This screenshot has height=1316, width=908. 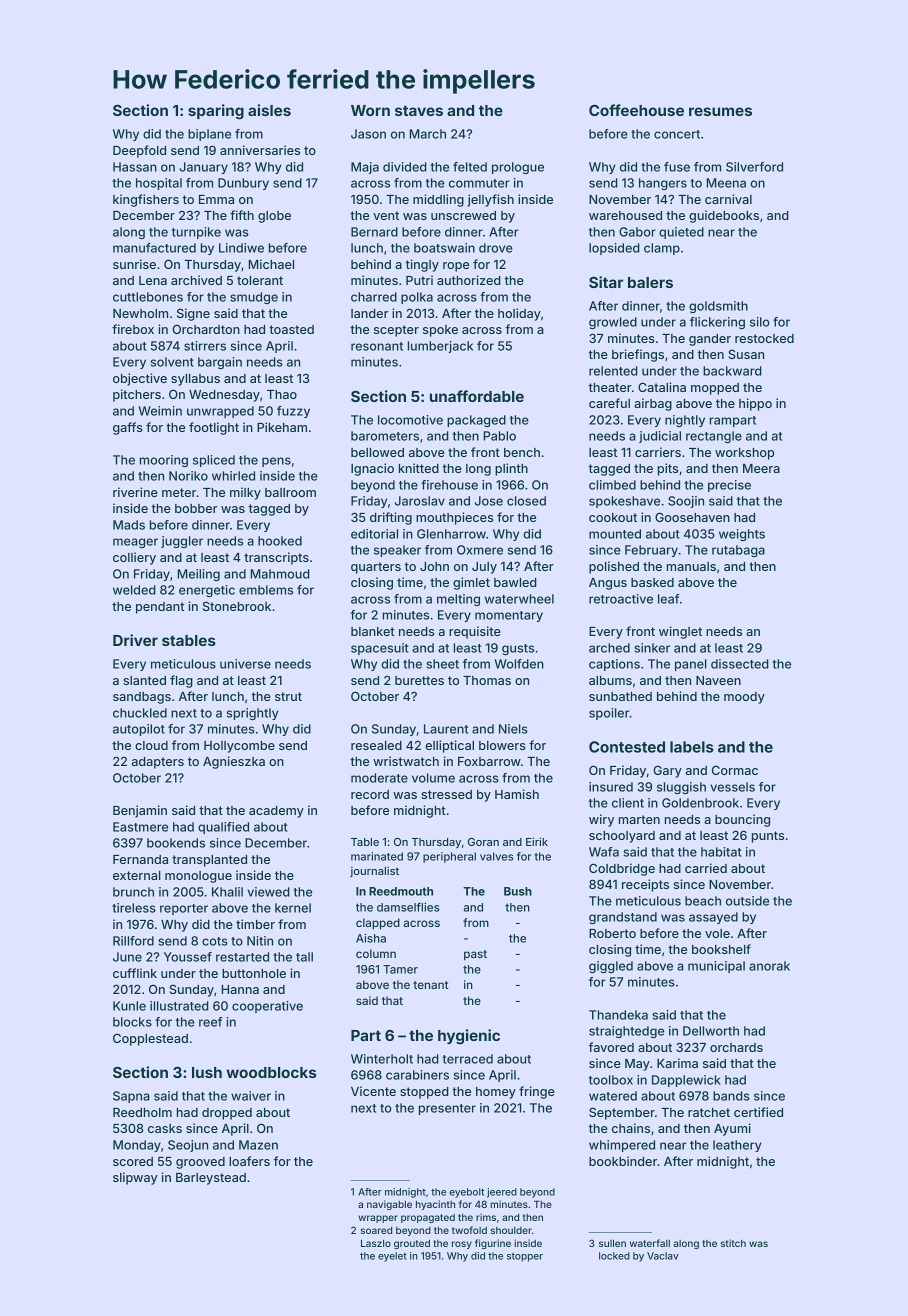 What do you see at coordinates (207, 1072) in the screenshot?
I see `lush` at bounding box center [207, 1072].
